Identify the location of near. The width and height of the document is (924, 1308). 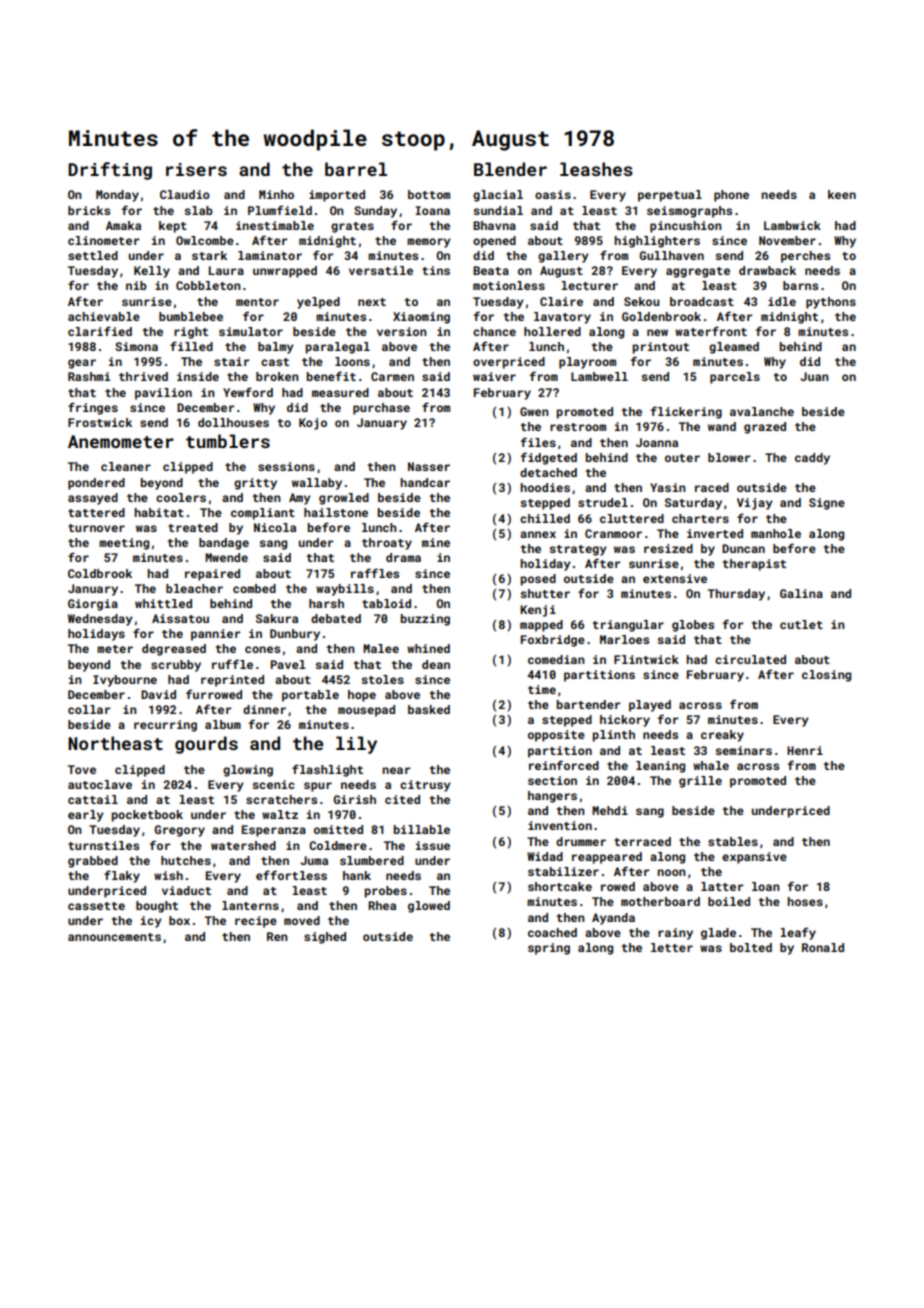
(396, 770).
